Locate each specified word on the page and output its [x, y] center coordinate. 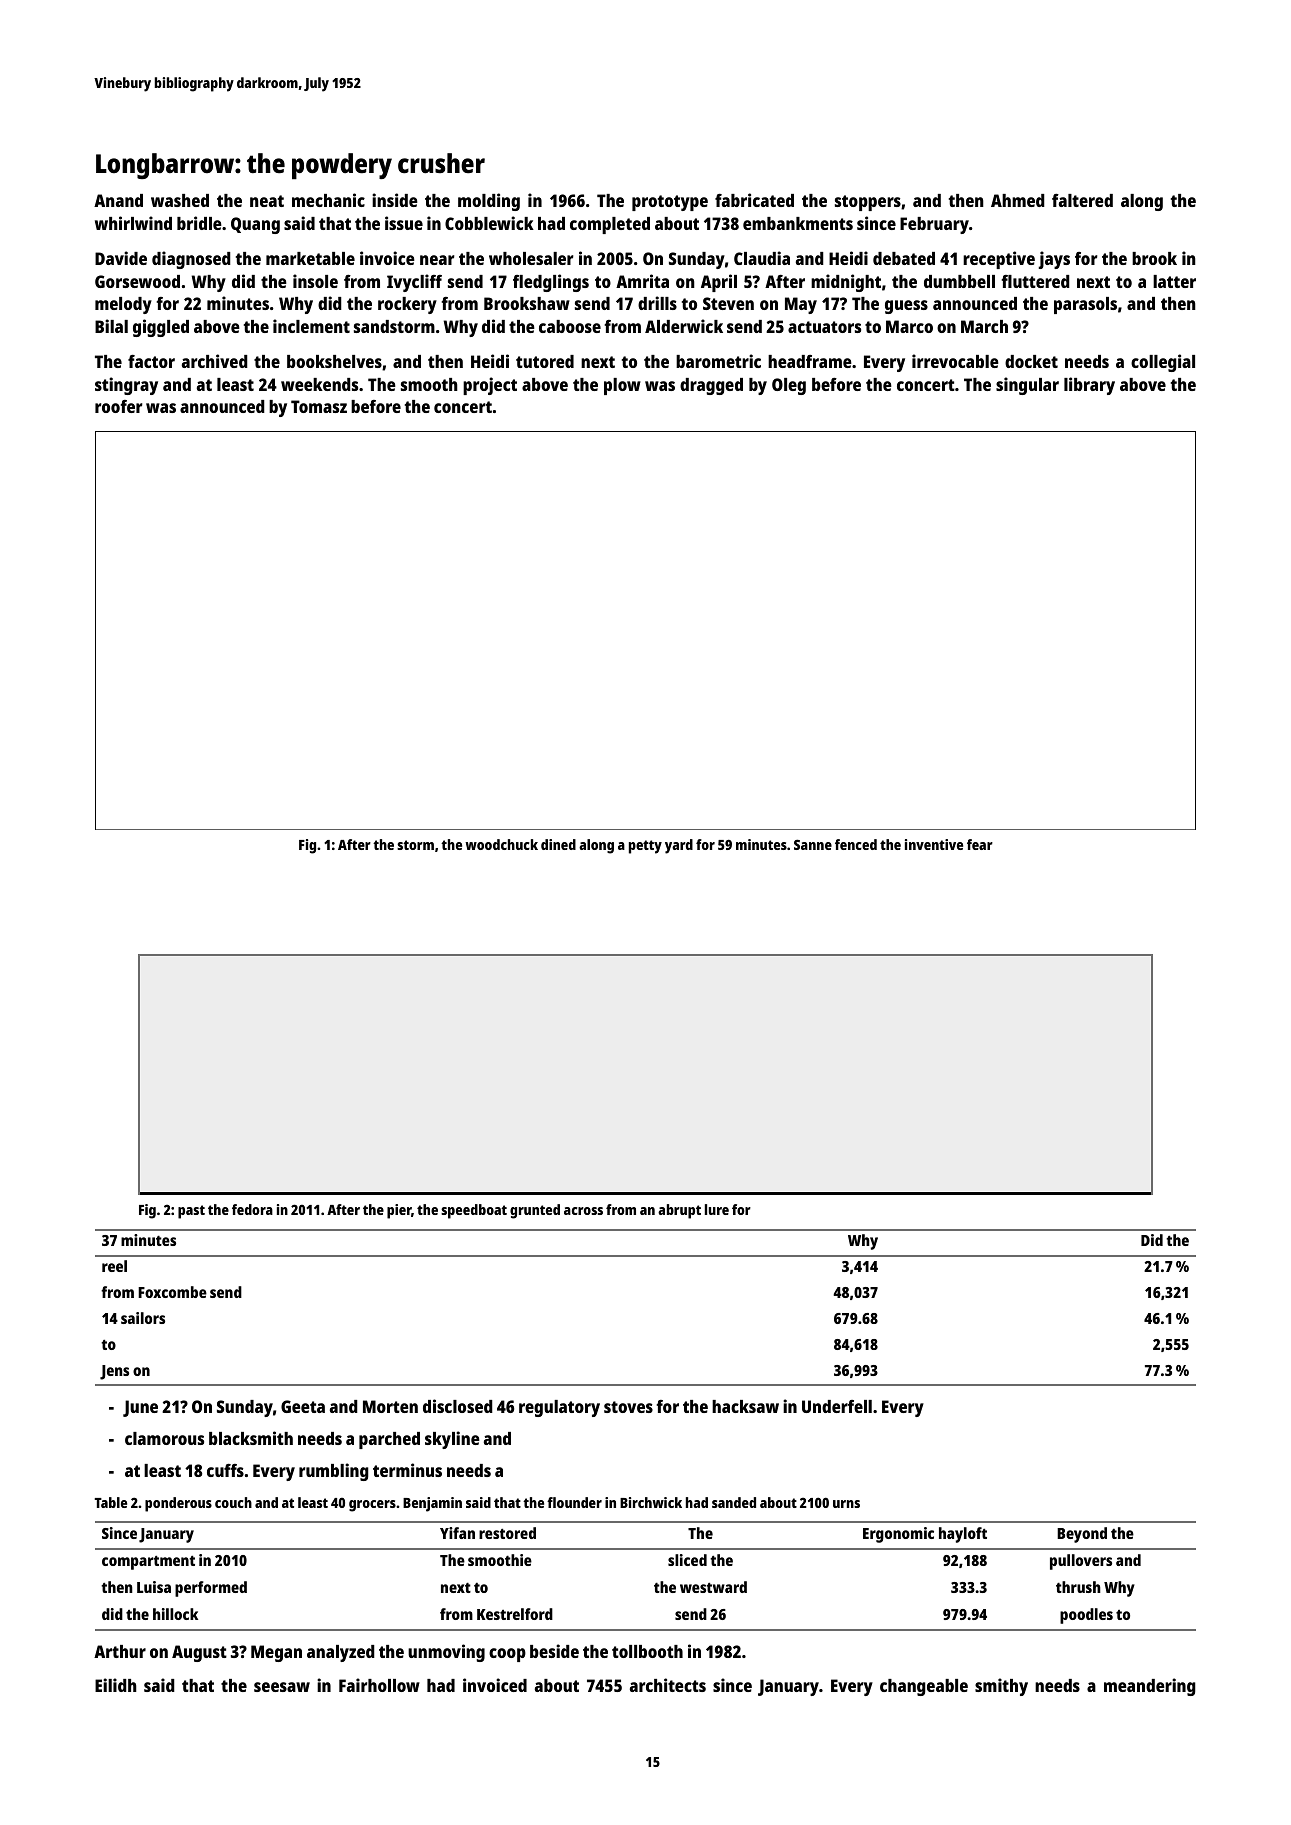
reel [114, 1266]
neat [267, 201]
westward [713, 1587]
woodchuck [501, 844]
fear [980, 844]
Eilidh [116, 1685]
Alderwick [684, 326]
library [1089, 386]
